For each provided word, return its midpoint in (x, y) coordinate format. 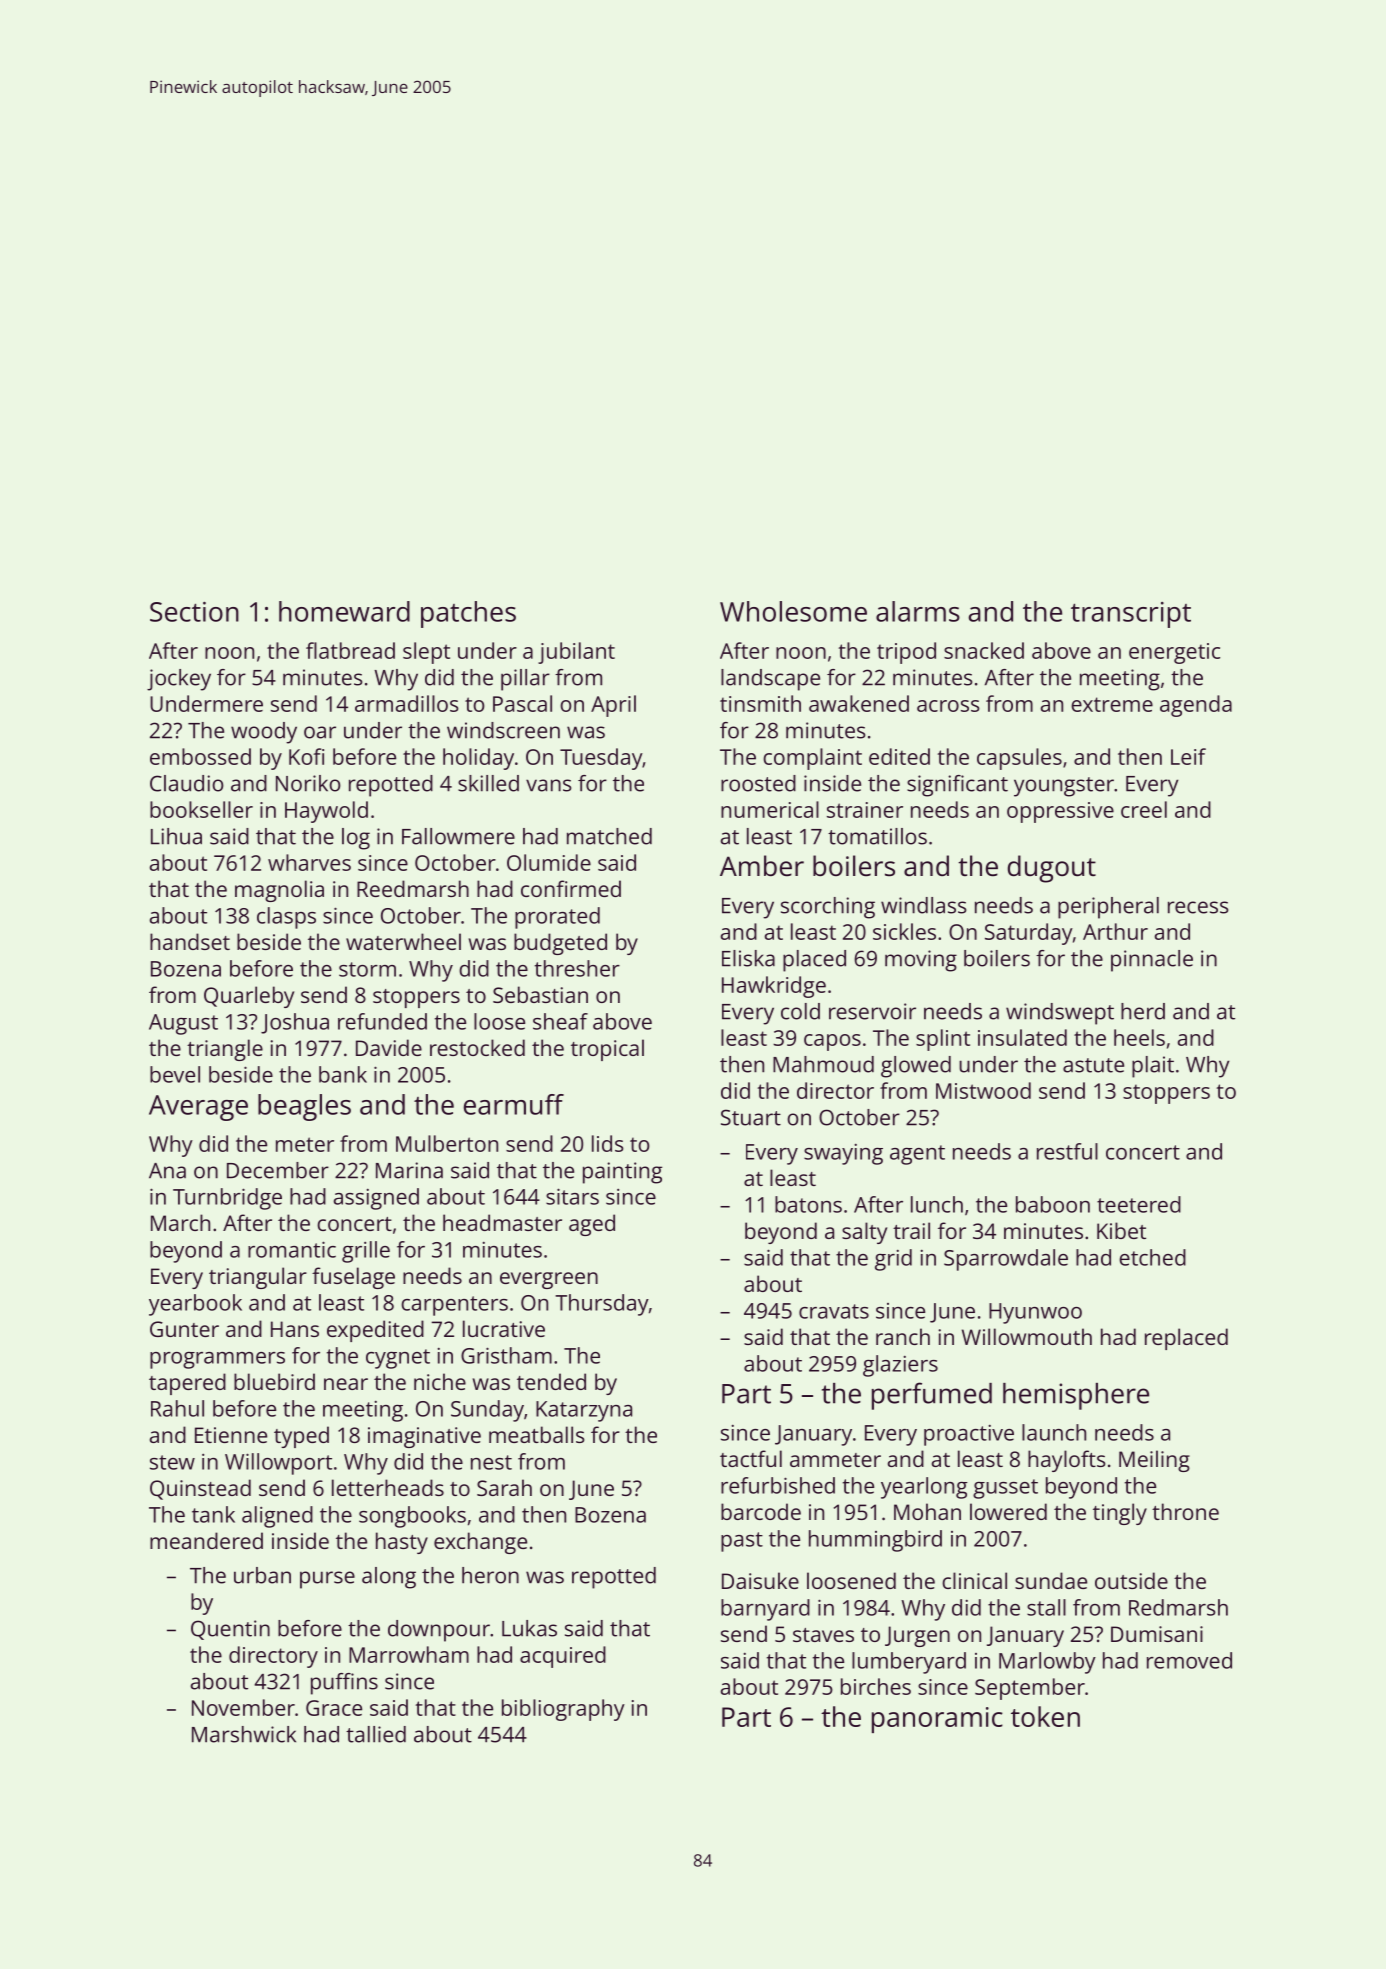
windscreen (503, 730)
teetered (1139, 1204)
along (389, 1578)
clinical (974, 1580)
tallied (376, 1734)
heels (1139, 1037)
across (948, 706)
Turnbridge (227, 1199)
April (613, 706)
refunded (382, 1021)
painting (622, 1173)
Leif (1188, 756)
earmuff (514, 1104)
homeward (344, 611)
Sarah (504, 1487)
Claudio (187, 783)
